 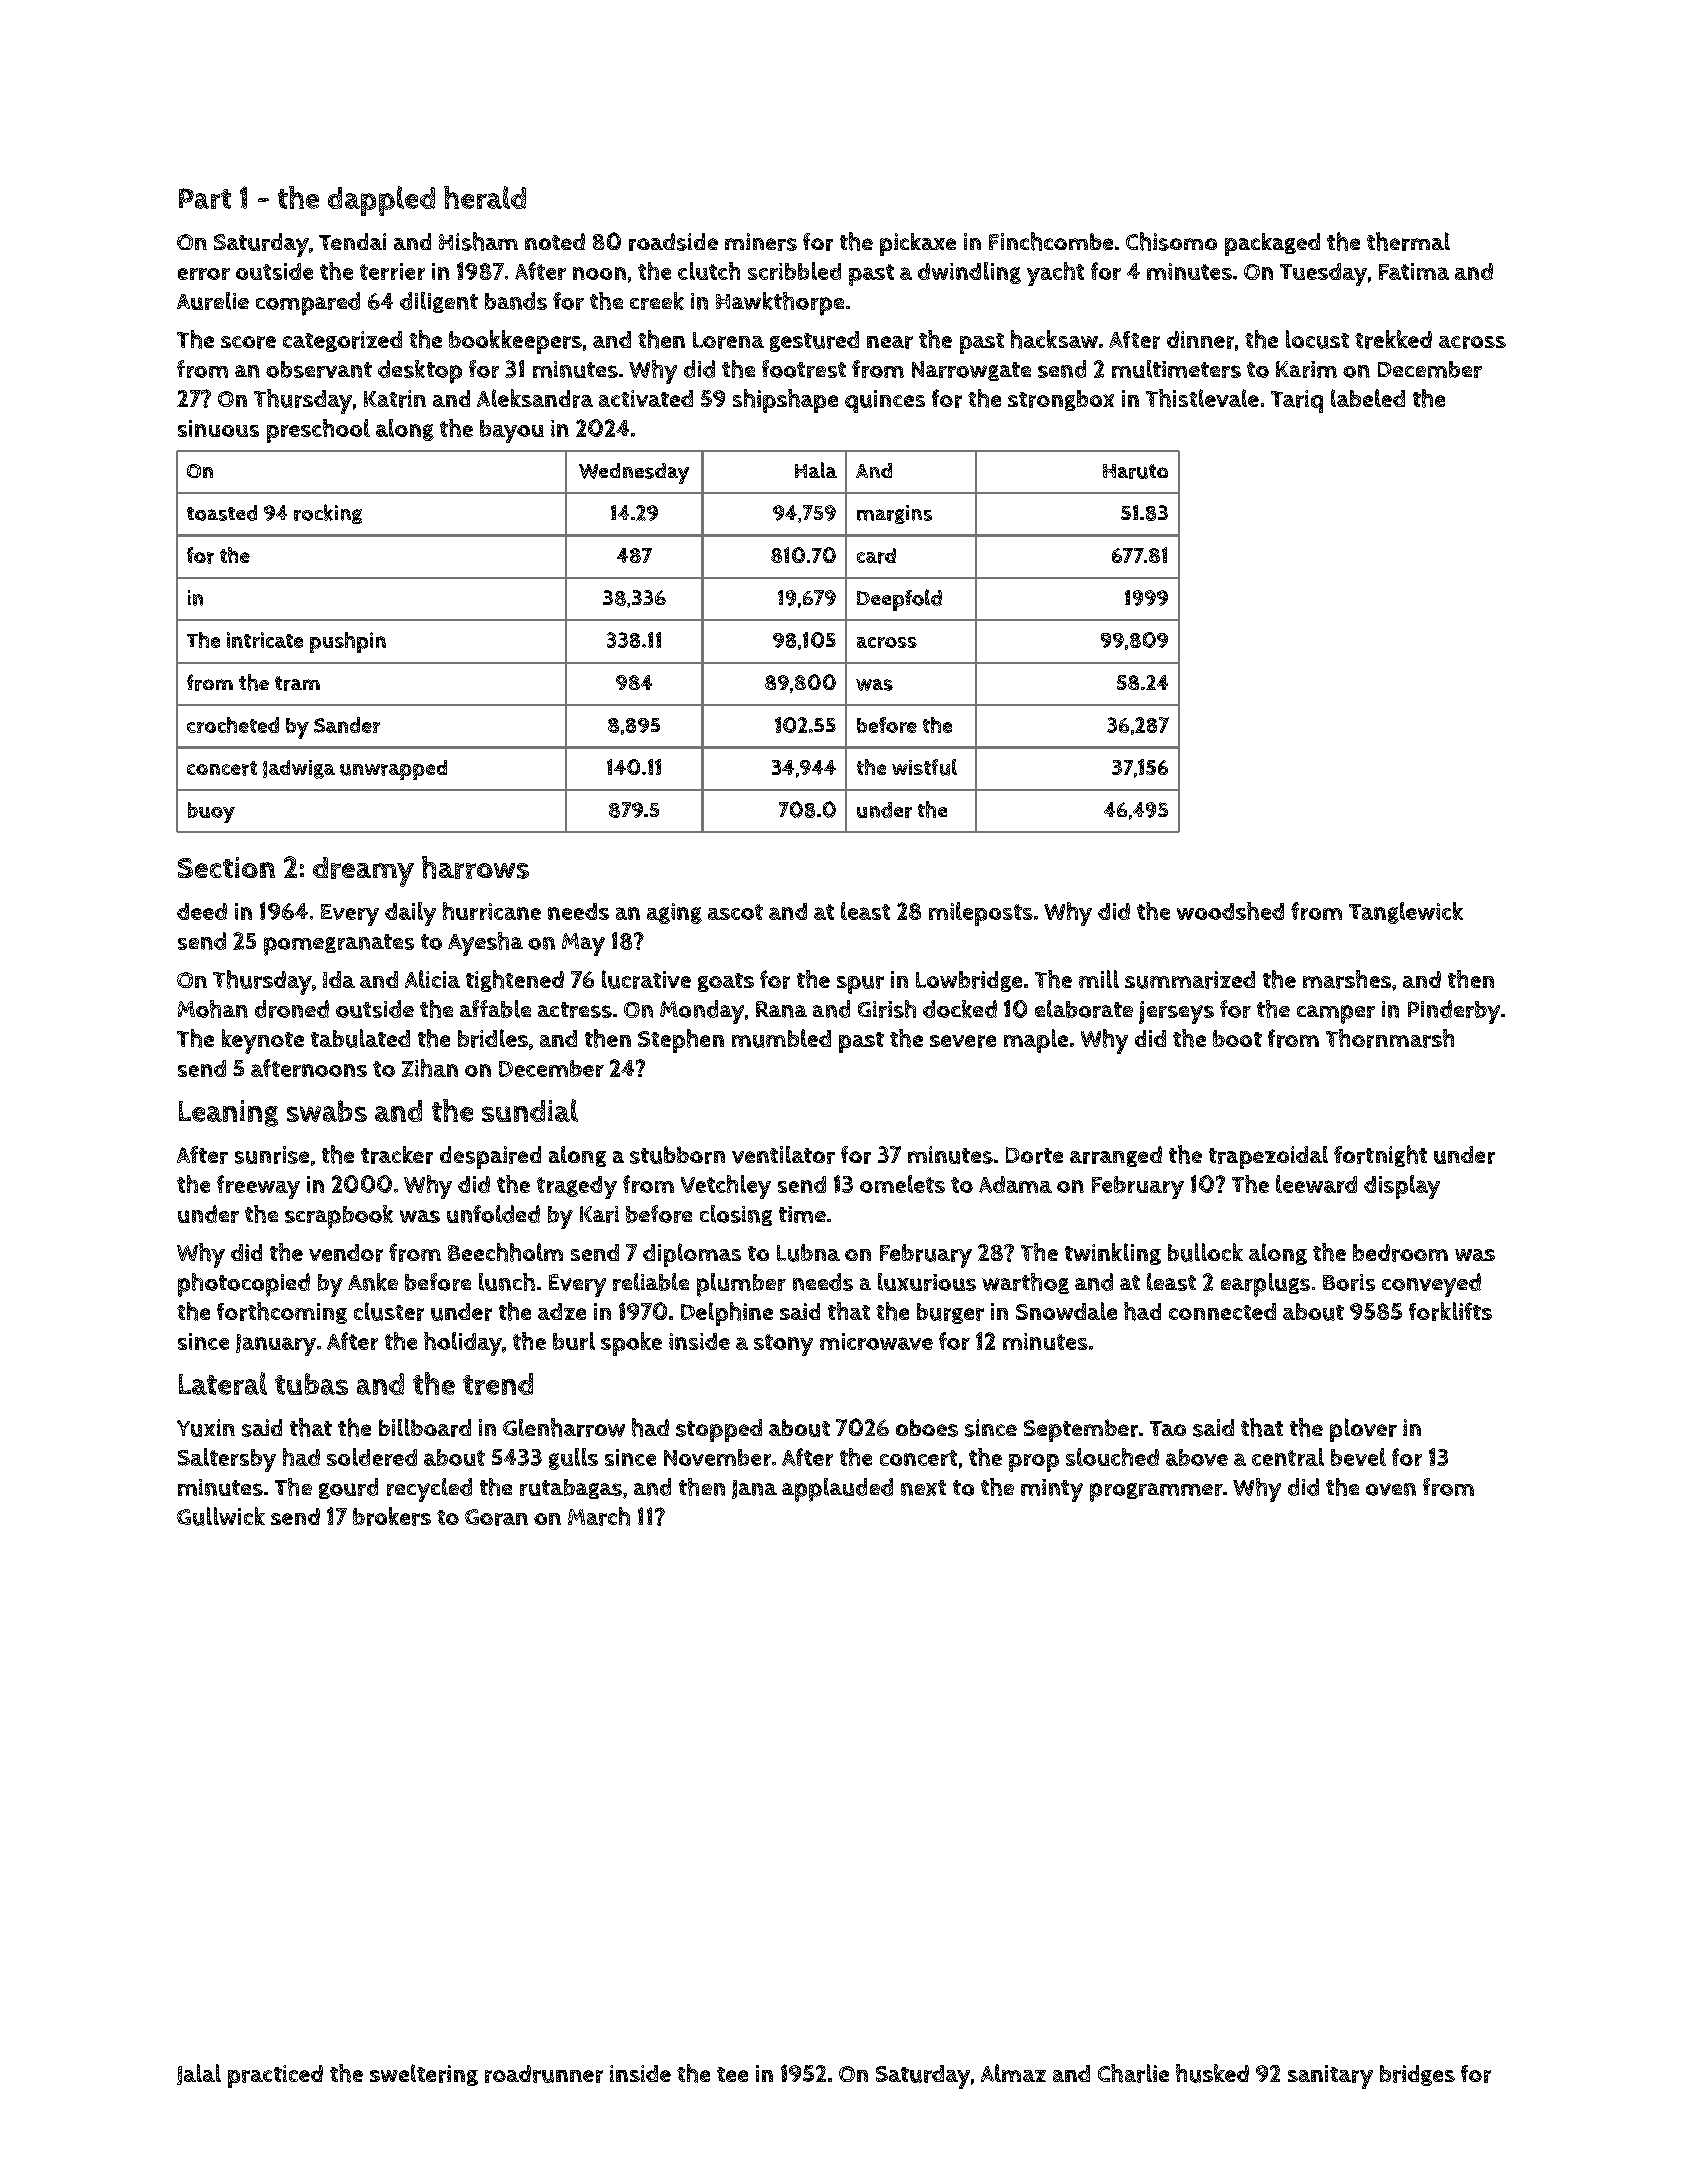 What do you see at coordinates (363, 872) in the page?
I see `dreamy` at bounding box center [363, 872].
